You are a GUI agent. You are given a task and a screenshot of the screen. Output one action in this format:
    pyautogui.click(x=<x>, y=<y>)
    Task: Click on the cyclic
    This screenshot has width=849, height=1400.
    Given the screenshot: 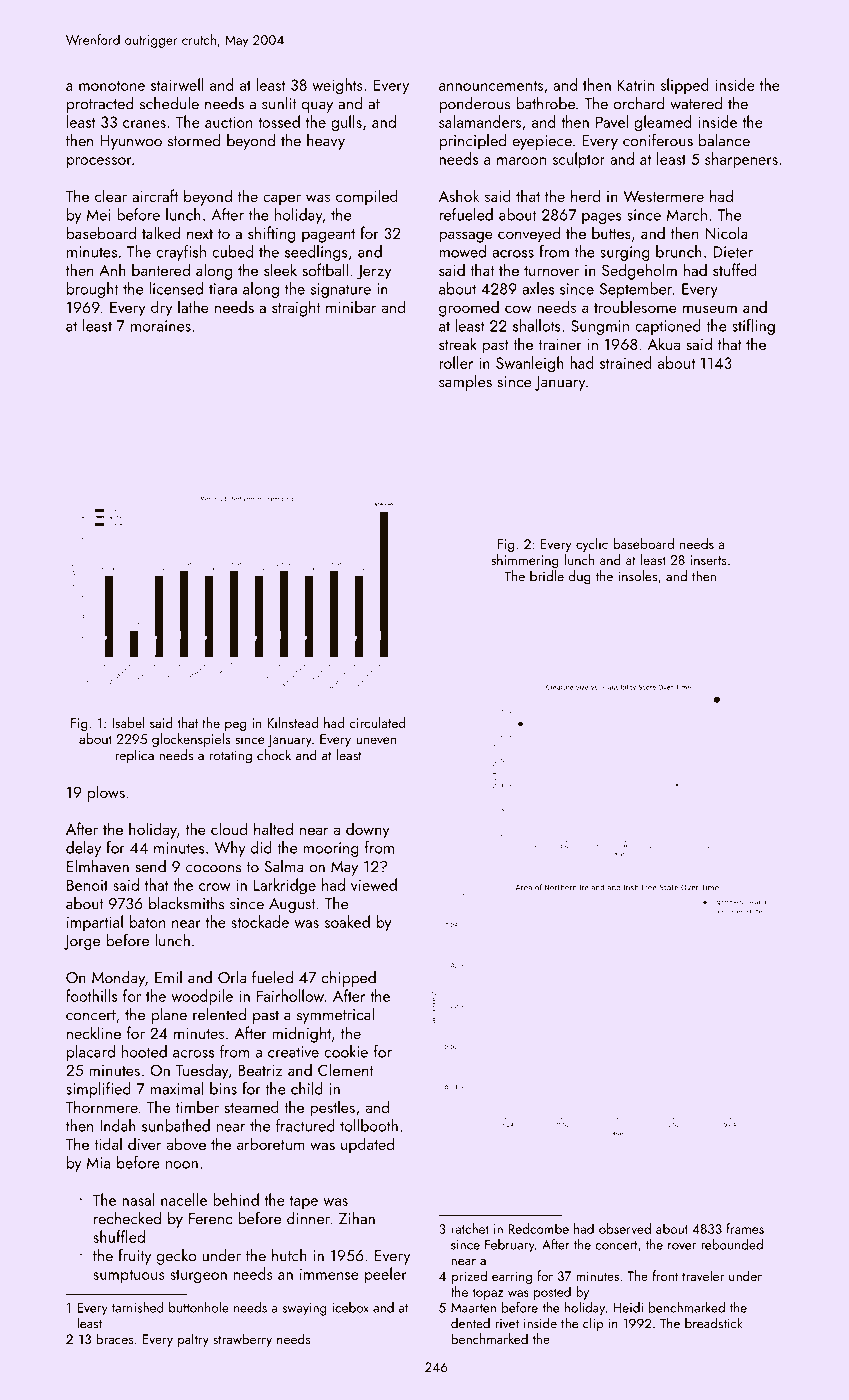 What is the action you would take?
    pyautogui.click(x=592, y=545)
